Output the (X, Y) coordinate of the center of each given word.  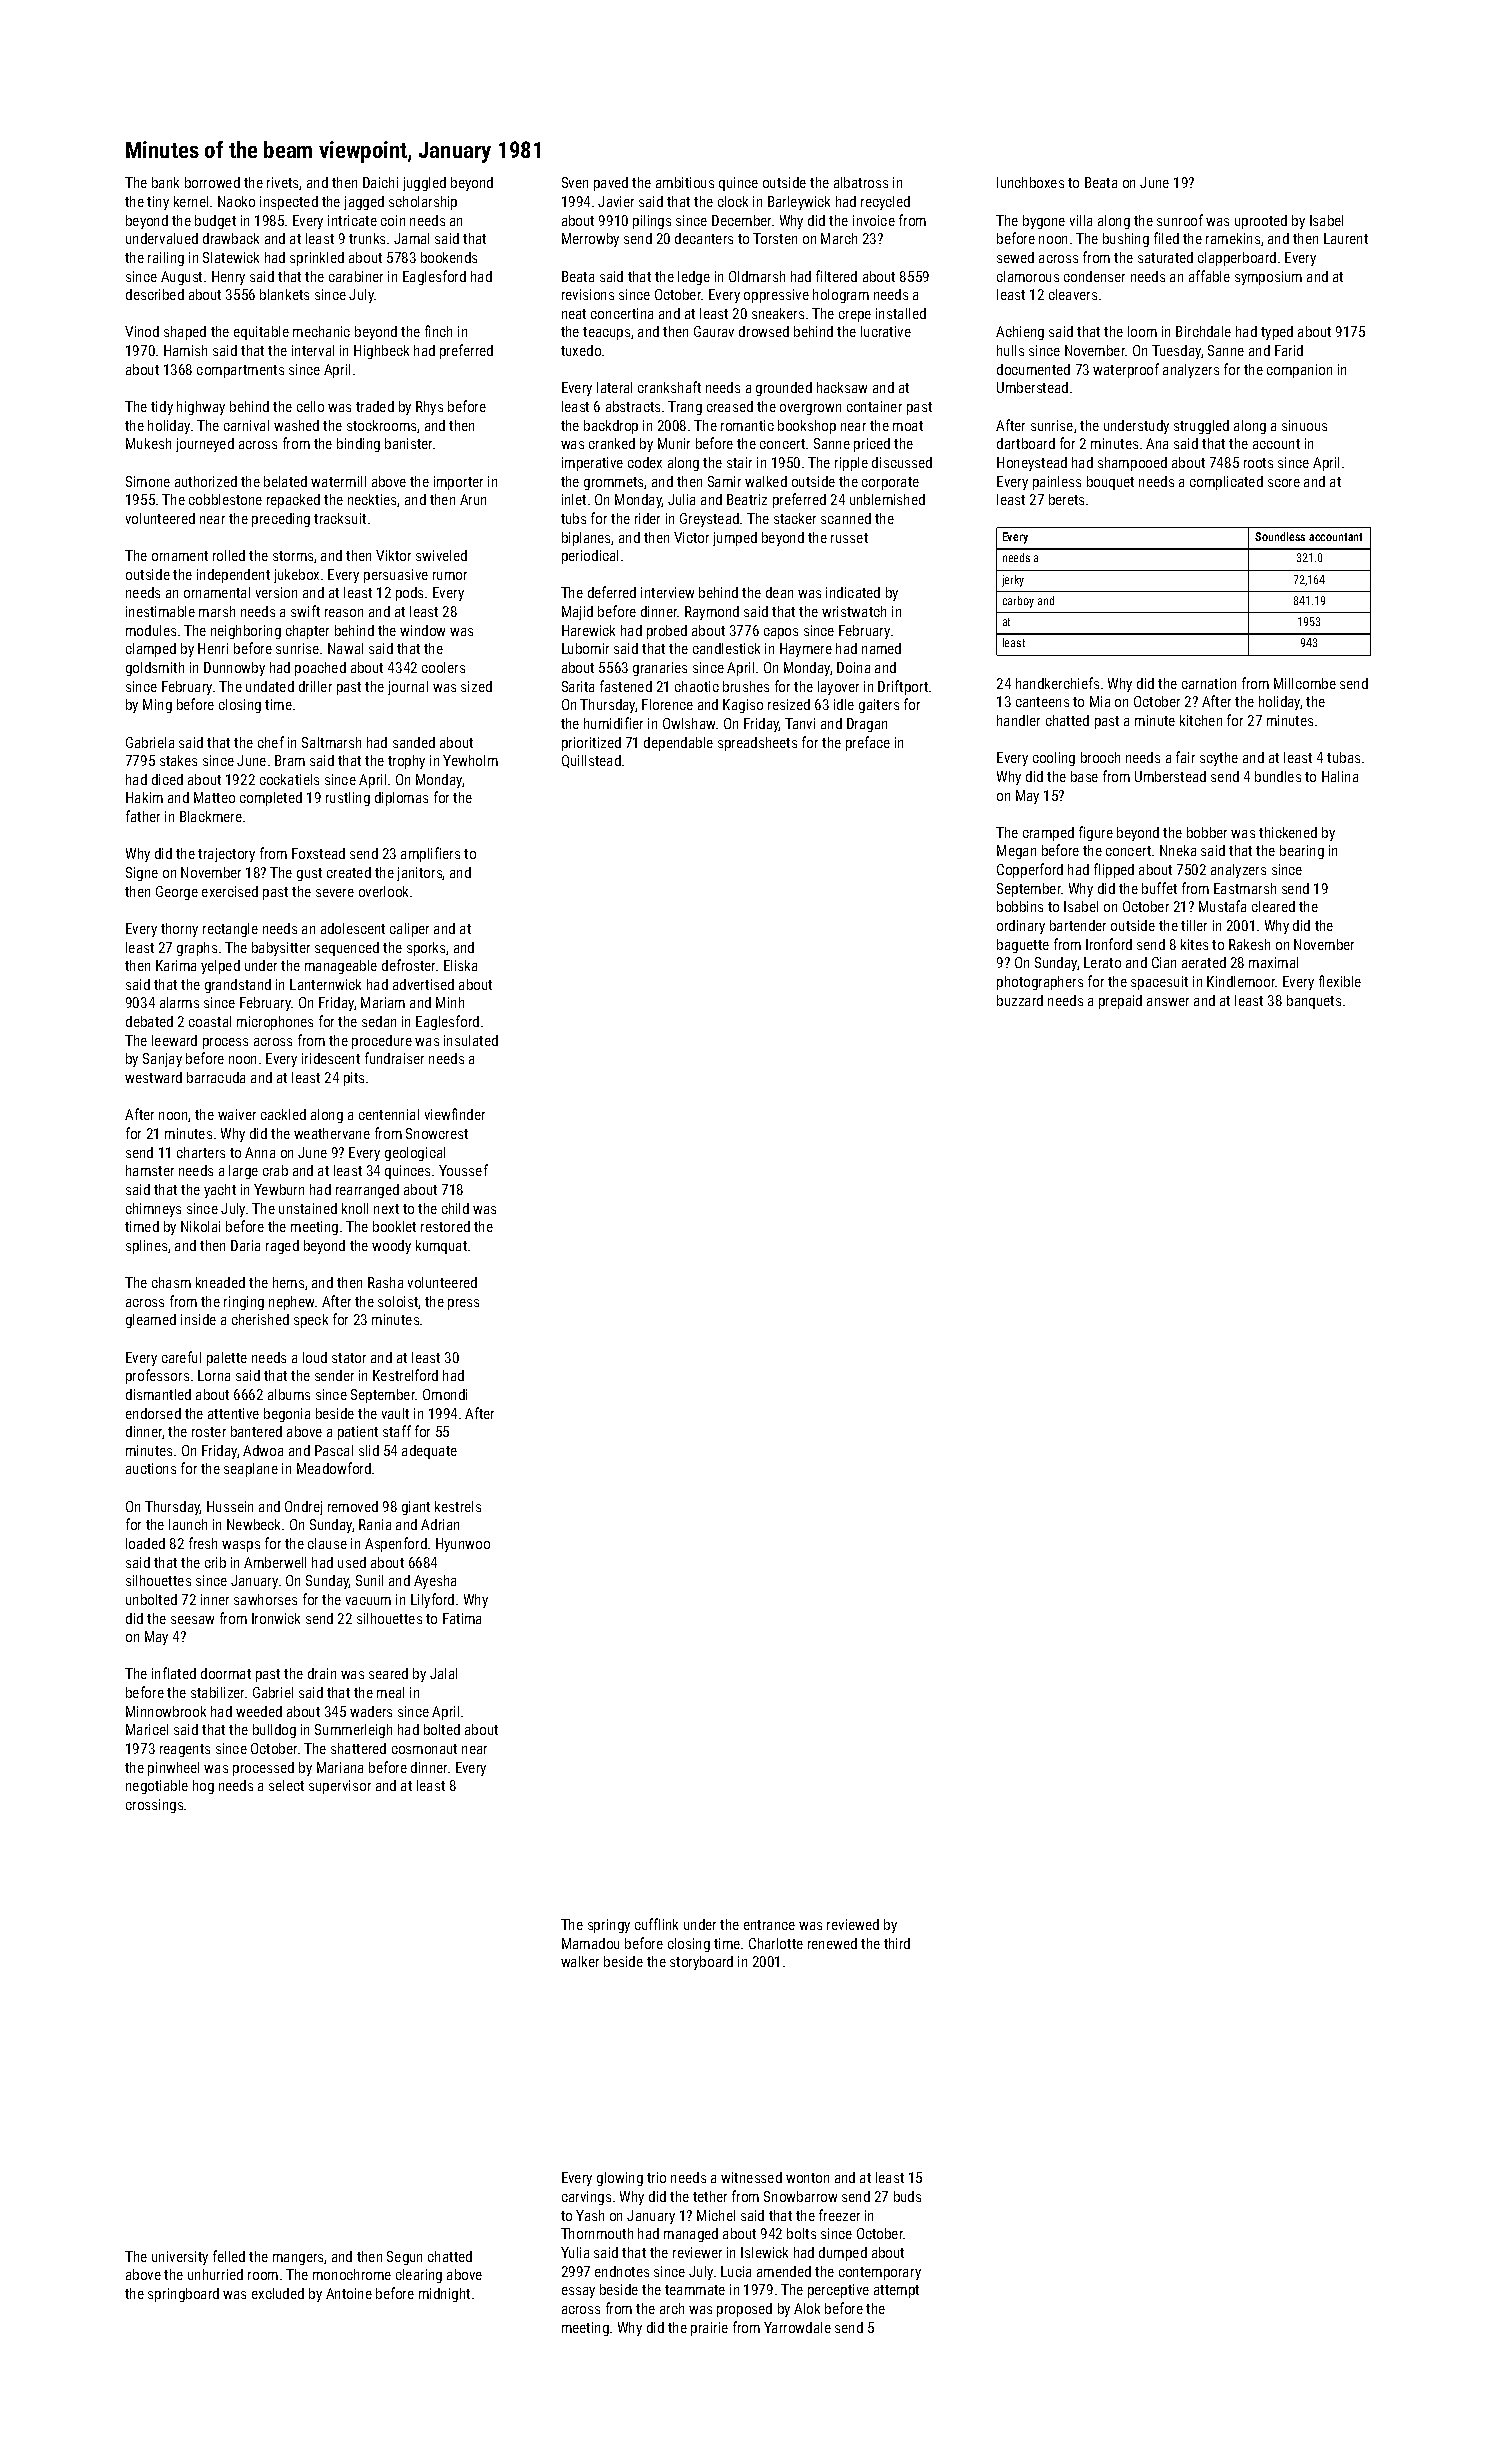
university (180, 2258)
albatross (861, 182)
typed (1277, 333)
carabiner (356, 276)
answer (1168, 1002)
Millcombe (1305, 683)
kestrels (458, 1506)
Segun (404, 2258)
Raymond (712, 613)
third (897, 1943)
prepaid (1120, 1002)
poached (320, 669)
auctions (151, 1468)
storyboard (701, 1963)
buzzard (1020, 1000)
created (349, 872)
